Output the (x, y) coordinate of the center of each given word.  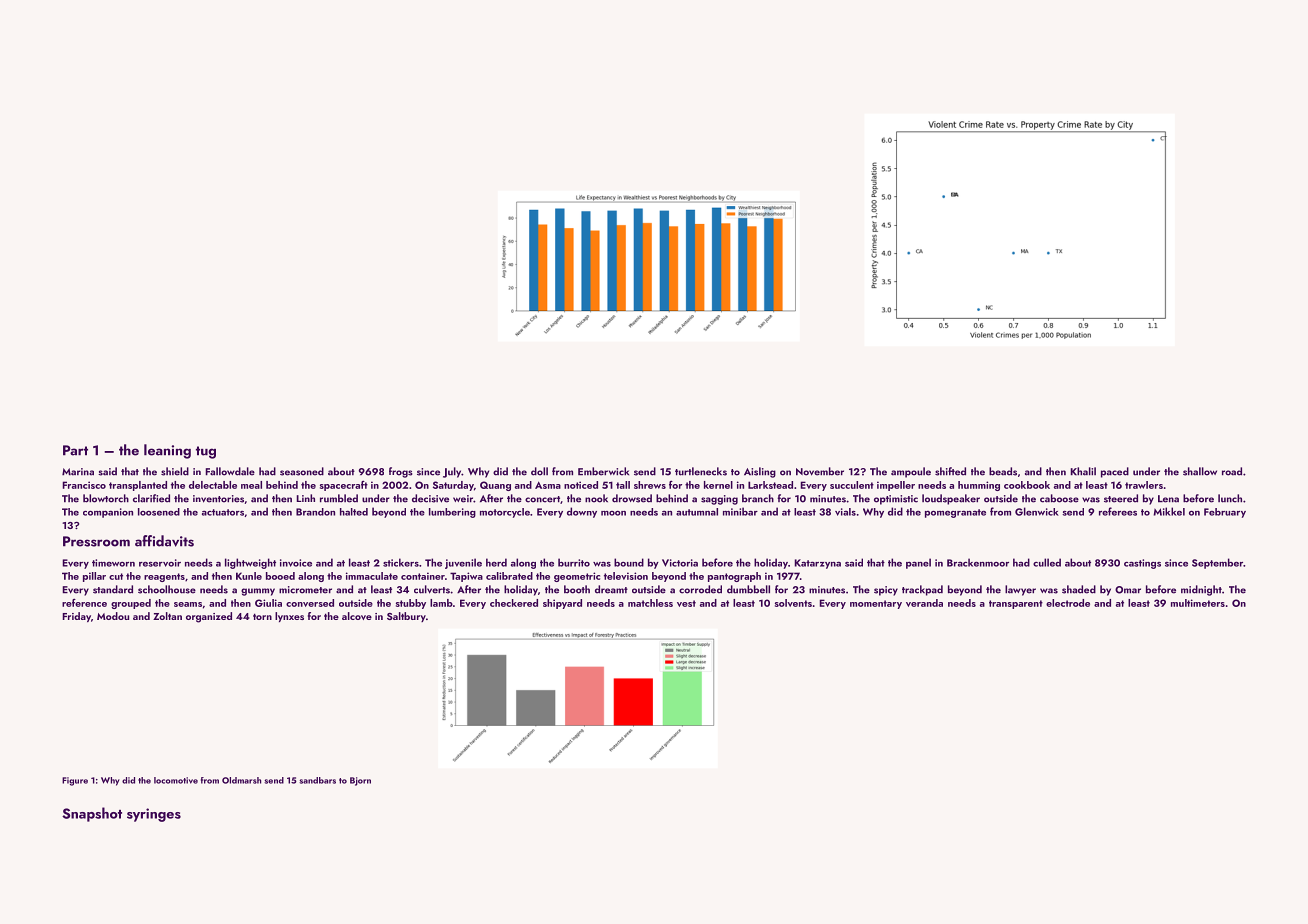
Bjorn (360, 781)
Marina (78, 472)
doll (539, 471)
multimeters (1198, 603)
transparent (1016, 604)
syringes (154, 815)
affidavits (164, 541)
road (1232, 471)
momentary (876, 604)
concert (542, 499)
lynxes (289, 617)
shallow (1200, 471)
